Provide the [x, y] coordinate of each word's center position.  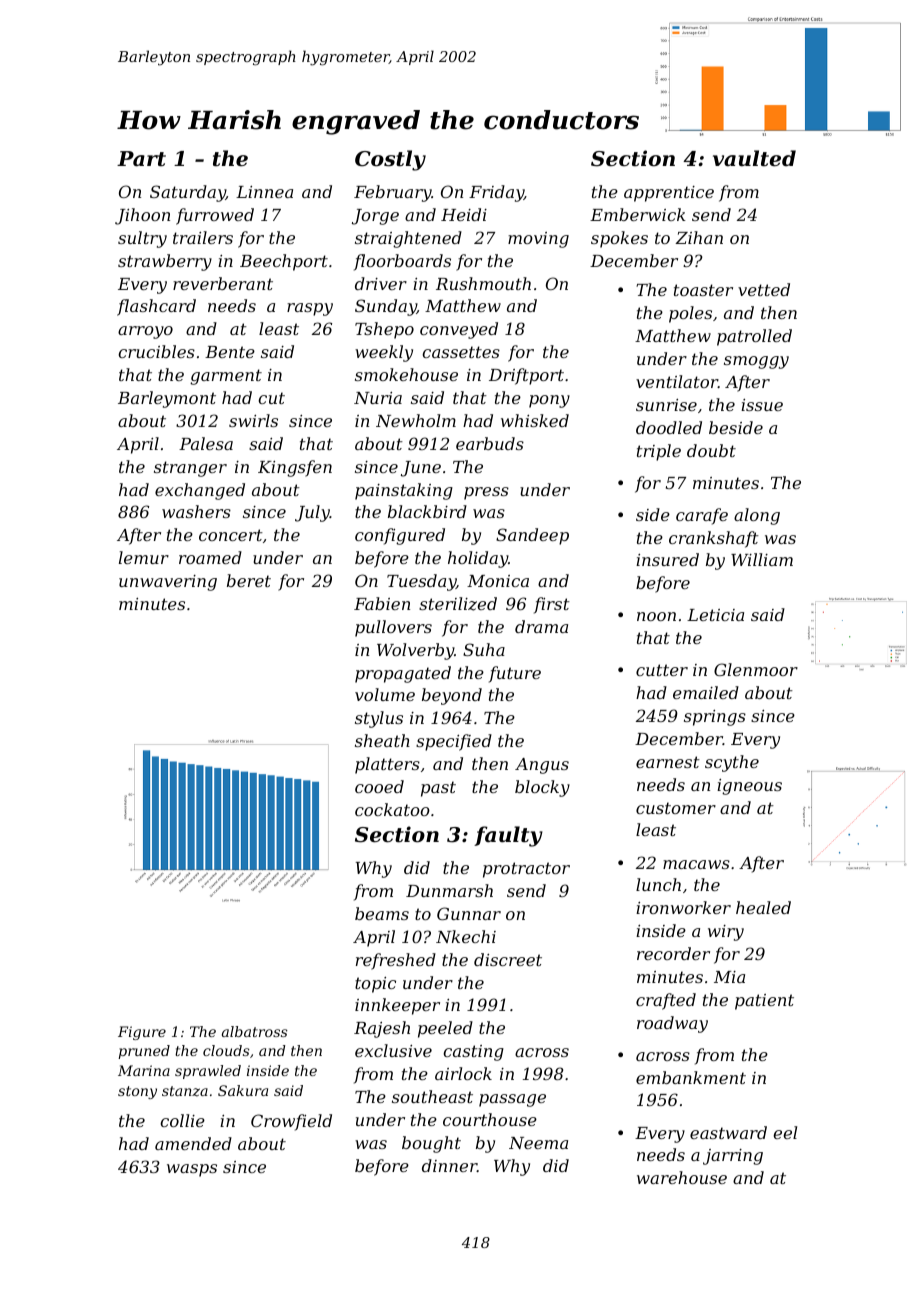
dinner [449, 1165]
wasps [192, 1170]
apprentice [669, 194]
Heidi [464, 214]
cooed [379, 786]
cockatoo [392, 809]
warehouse [682, 1177]
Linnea [264, 192]
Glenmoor [756, 669]
